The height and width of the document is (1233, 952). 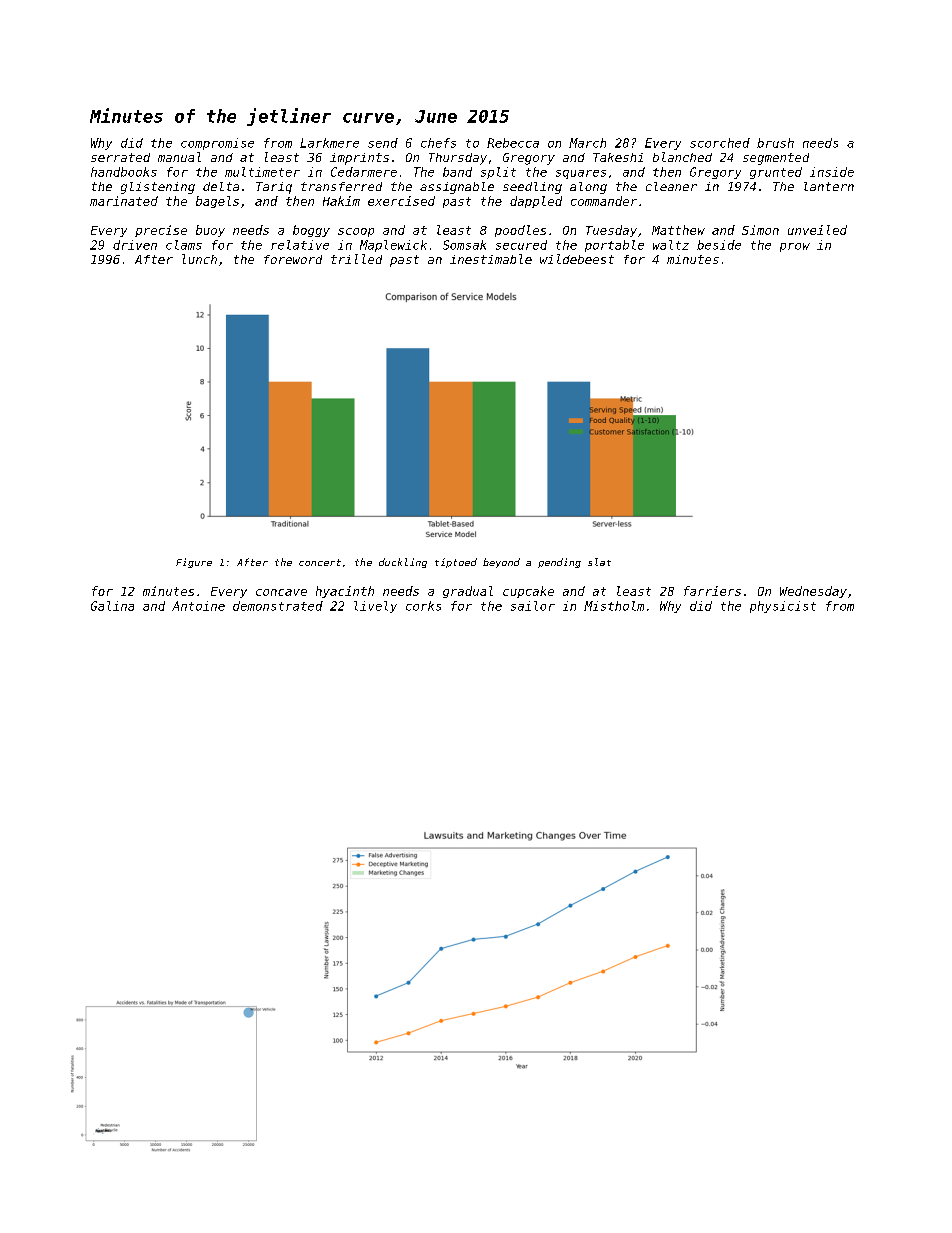 What do you see at coordinates (112, 606) in the document?
I see `Galina` at bounding box center [112, 606].
